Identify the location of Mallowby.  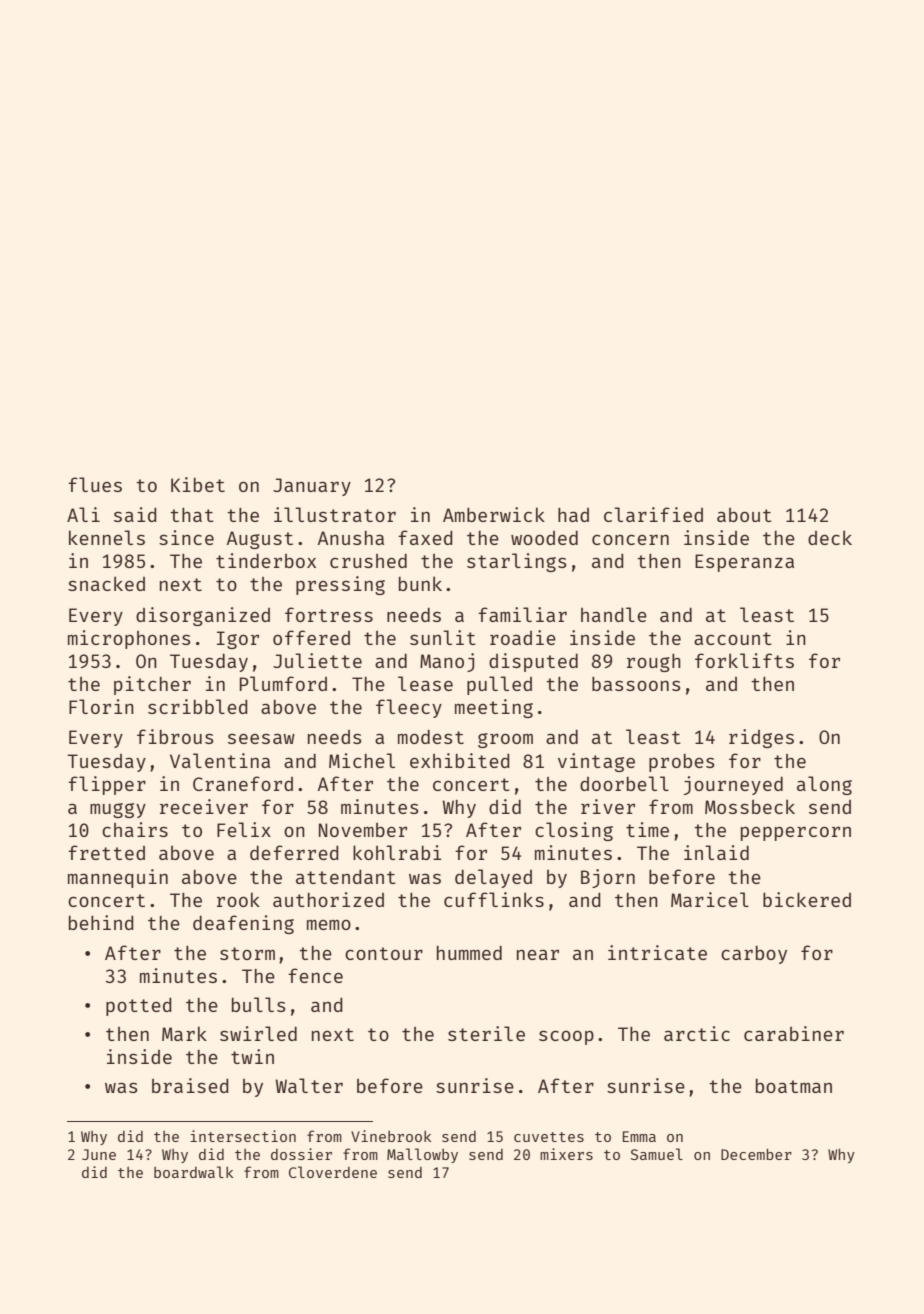
(422, 1155).
